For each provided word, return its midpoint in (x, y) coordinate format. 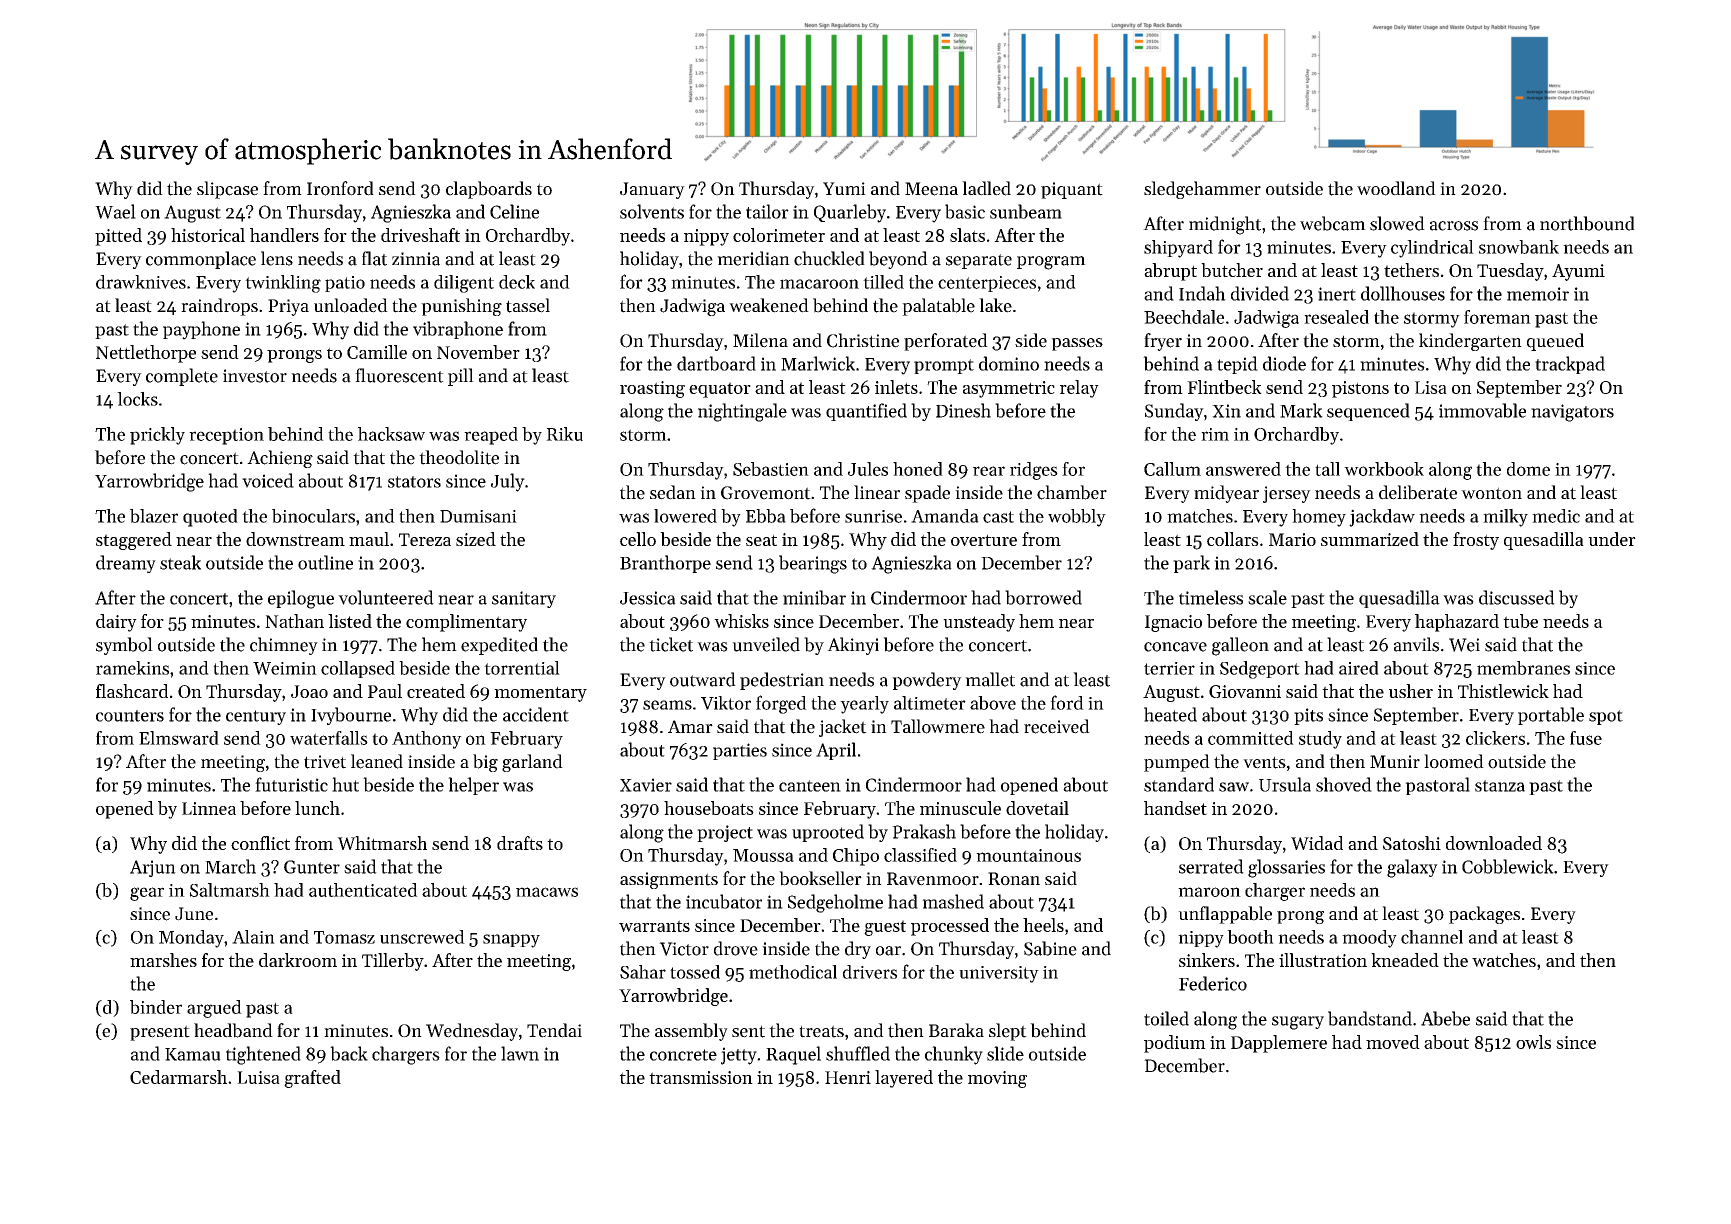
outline (325, 562)
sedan (673, 492)
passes (1077, 344)
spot (1606, 717)
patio (345, 284)
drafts (520, 843)
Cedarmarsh (178, 1077)
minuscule (960, 808)
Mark (1301, 410)
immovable (1482, 410)
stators (414, 482)
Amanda (945, 516)
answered (1243, 469)
